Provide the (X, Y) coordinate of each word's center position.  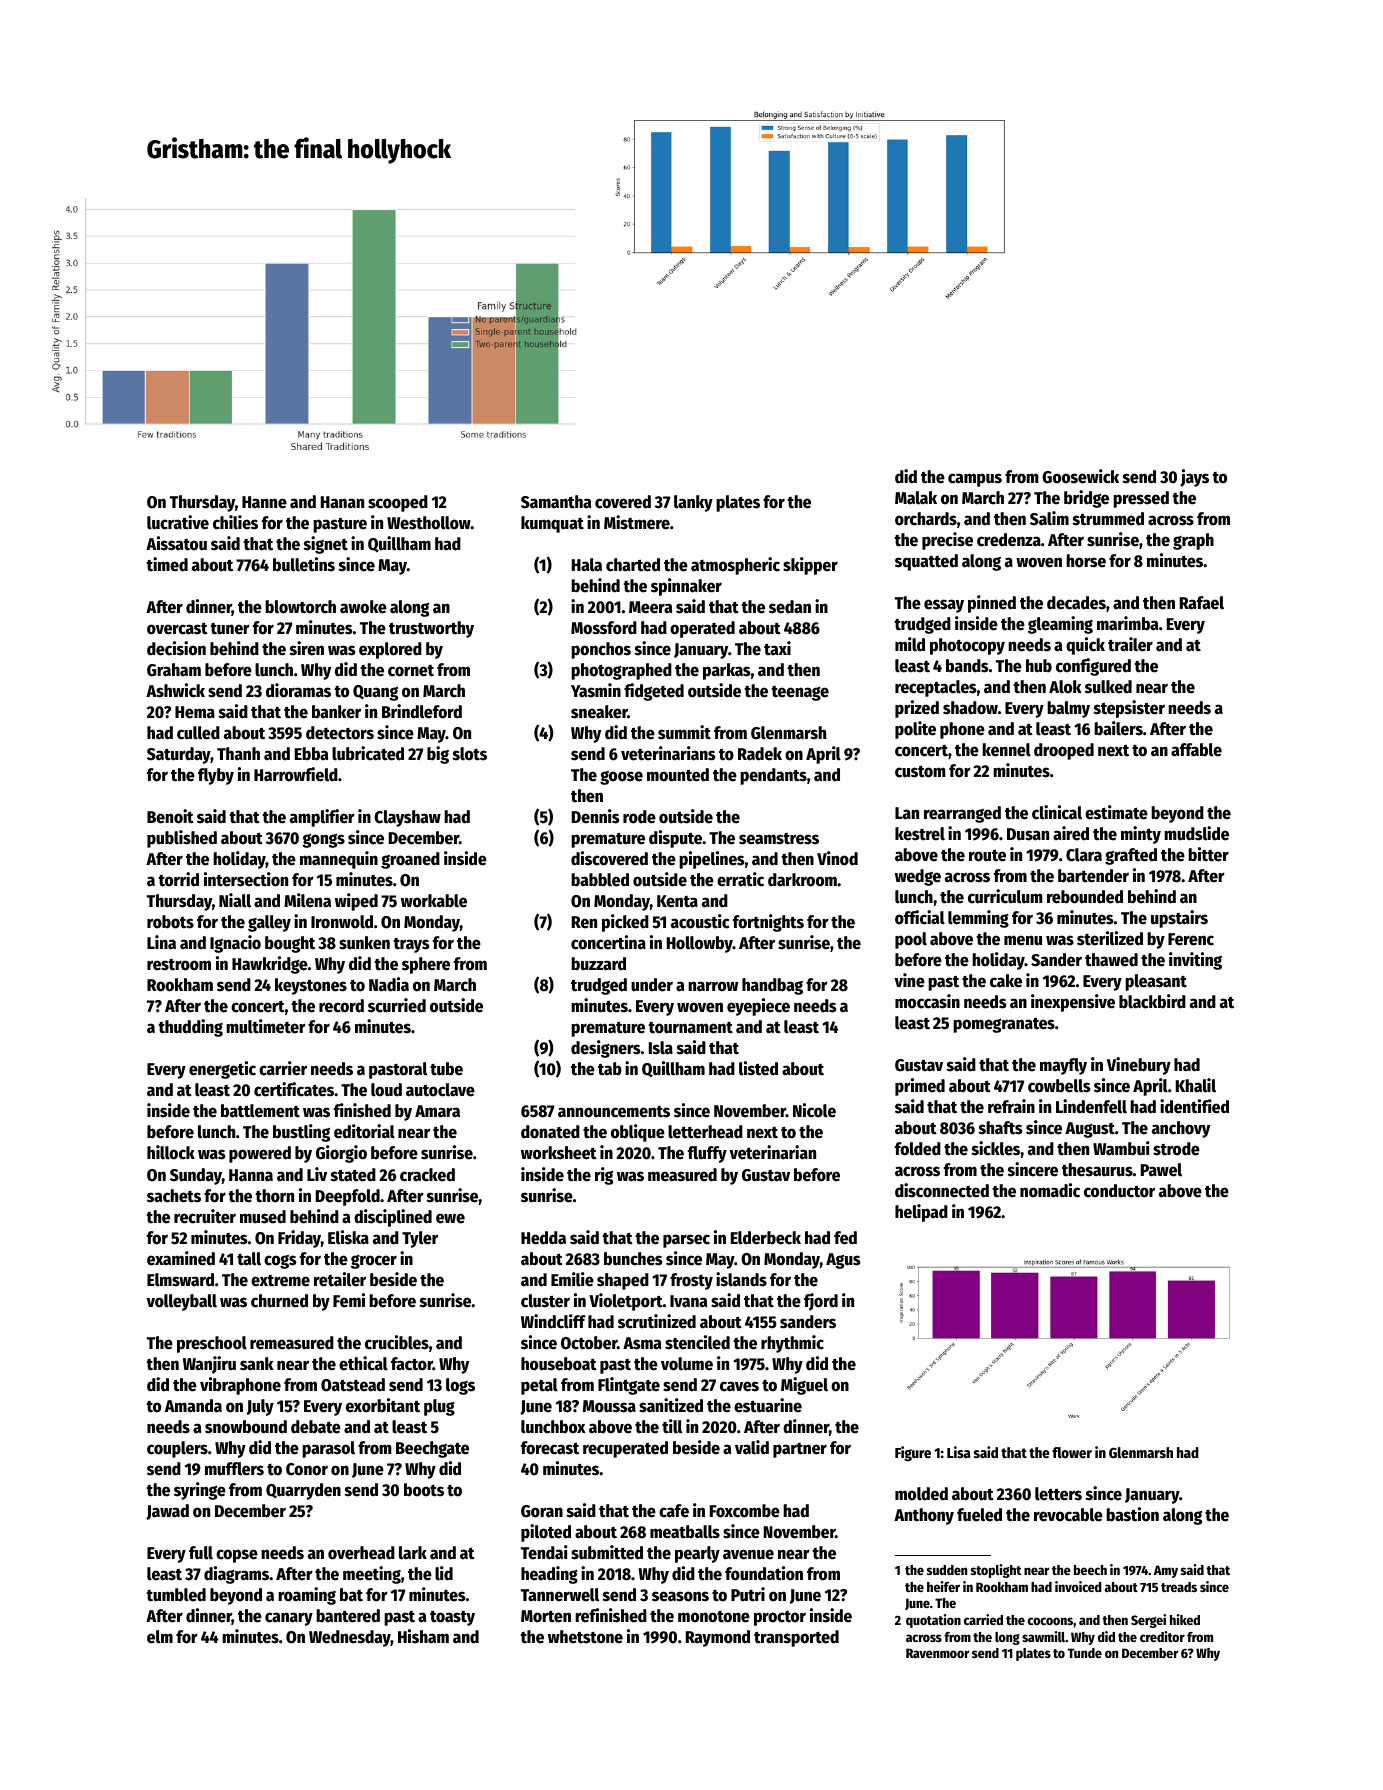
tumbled (176, 1595)
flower (1072, 1452)
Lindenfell (1091, 1106)
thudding (190, 1028)
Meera (651, 607)
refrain (1011, 1106)
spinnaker (686, 587)
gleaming (1060, 625)
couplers (177, 1449)
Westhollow (429, 523)
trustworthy (431, 629)
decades (1076, 603)
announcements (614, 1112)
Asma (642, 1343)
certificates (294, 1089)
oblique (638, 1133)
